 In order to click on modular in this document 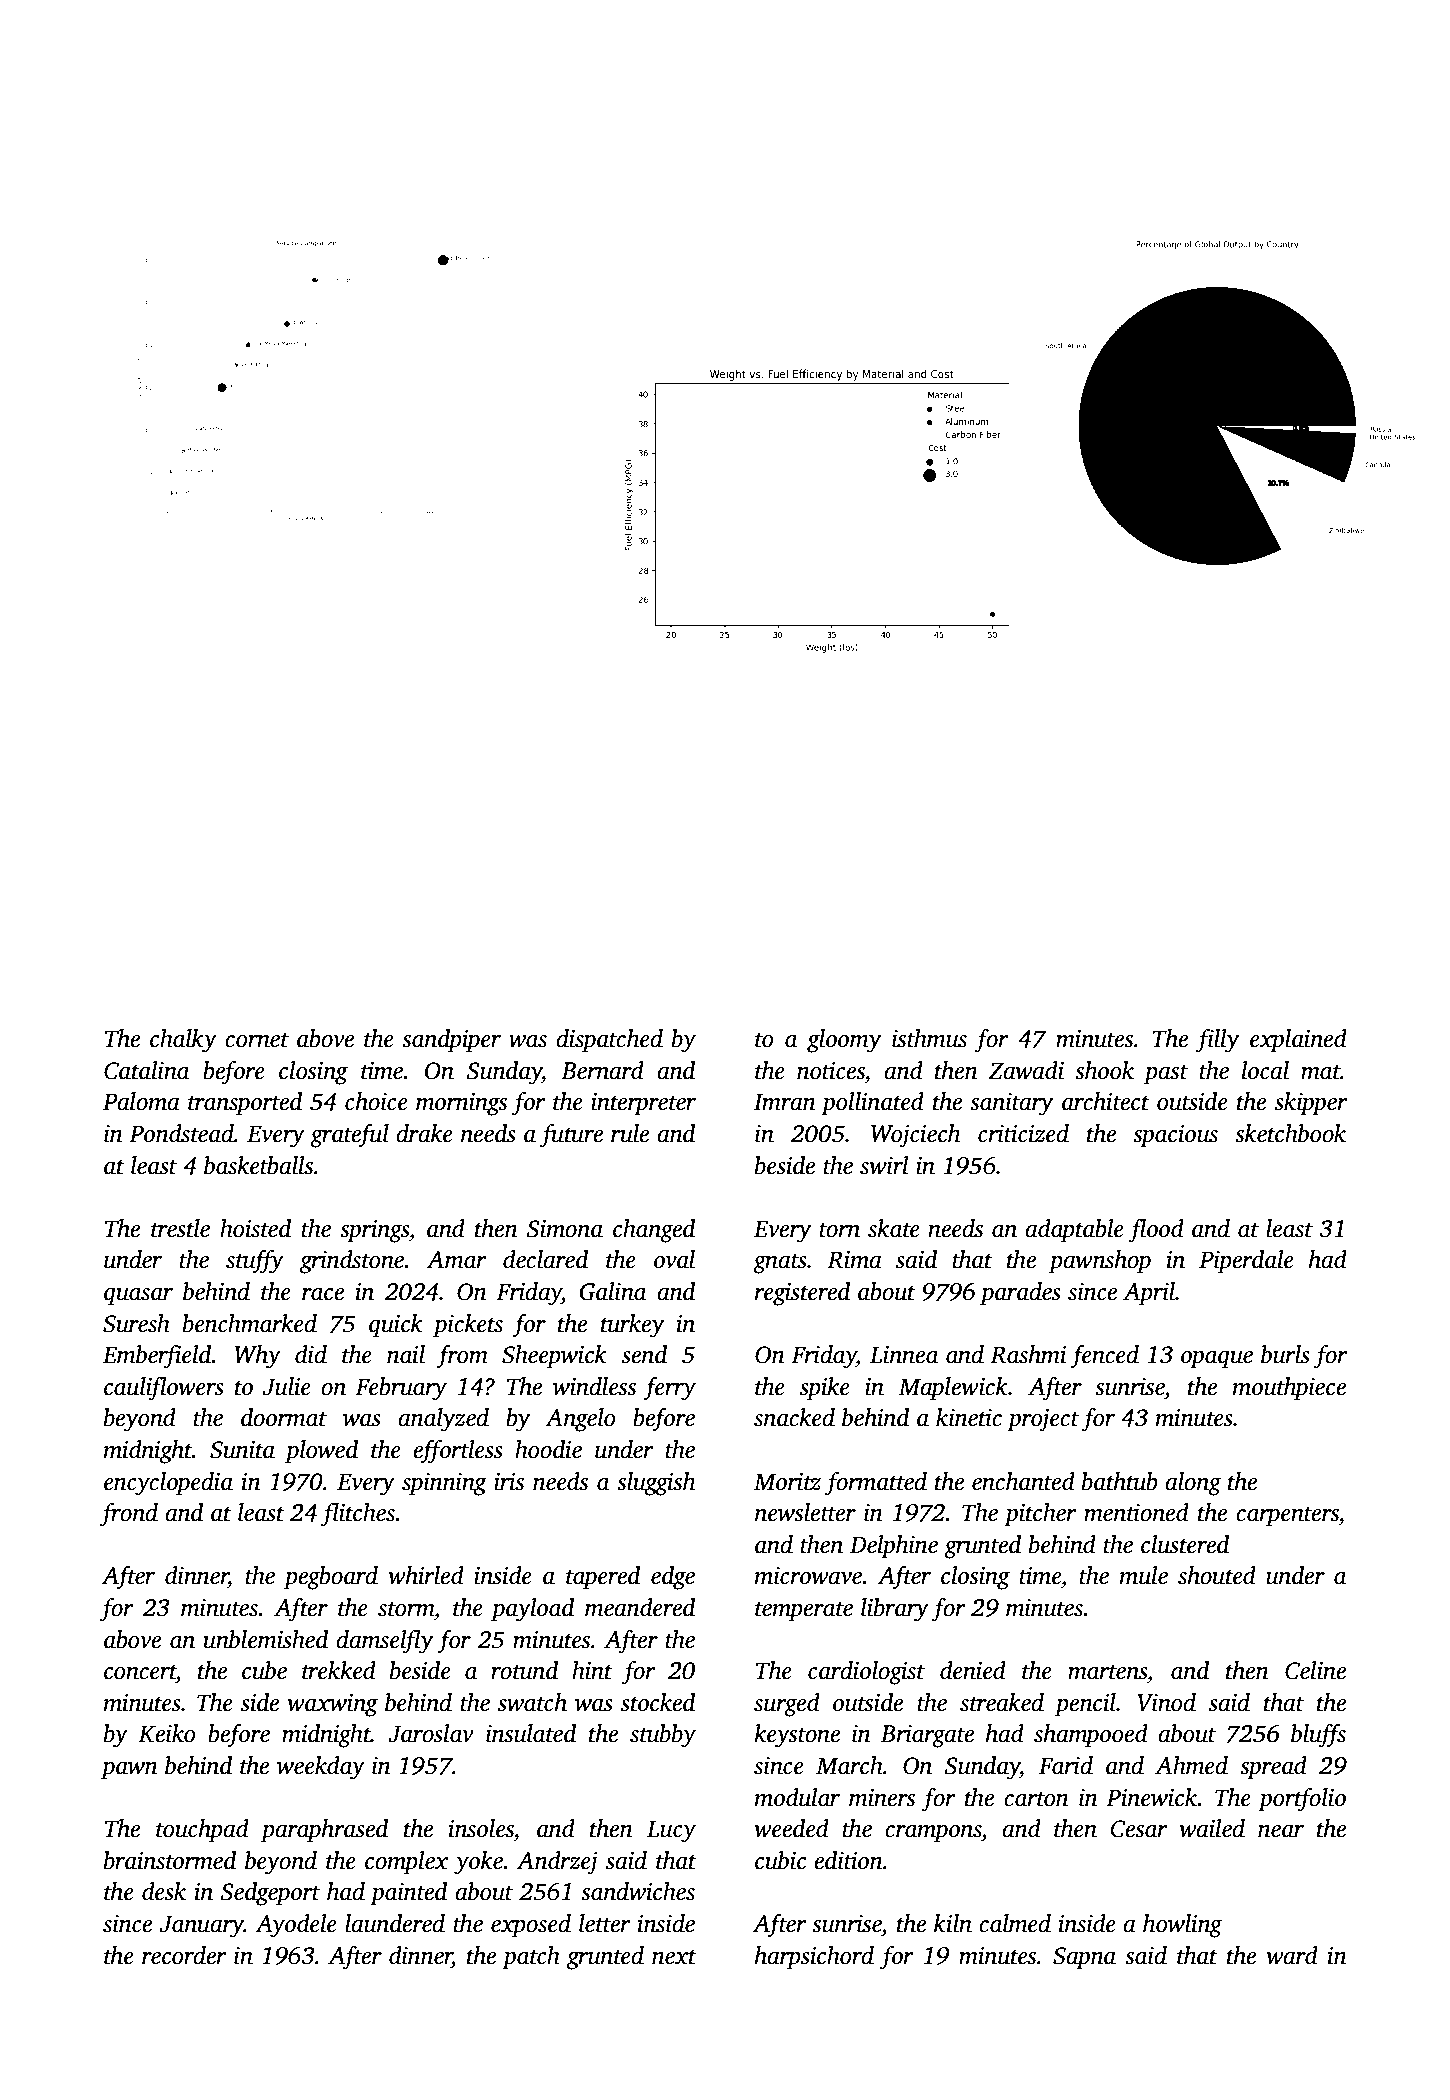, I will do `click(797, 1797)`.
